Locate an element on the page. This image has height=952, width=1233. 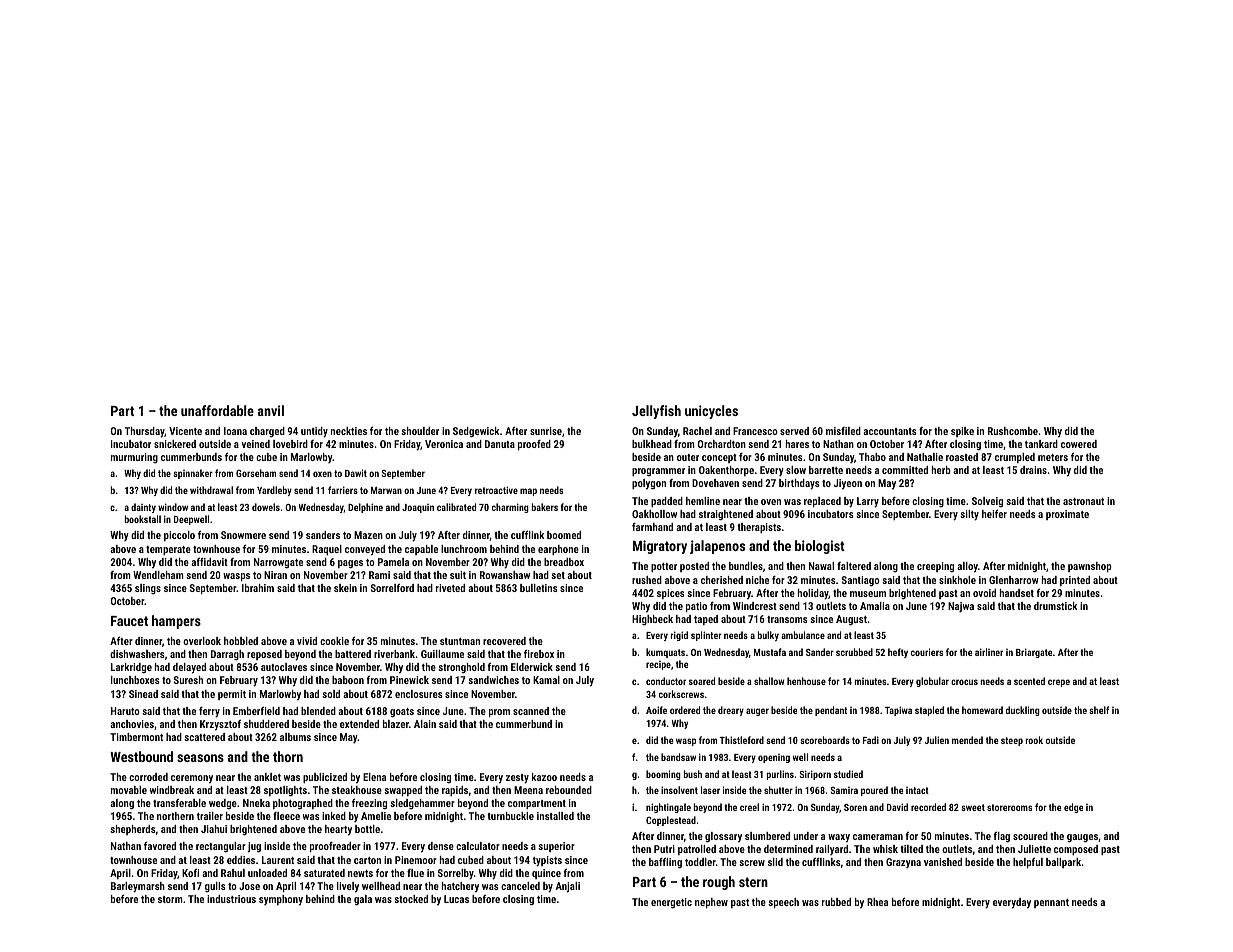
crepe is located at coordinates (1059, 683).
